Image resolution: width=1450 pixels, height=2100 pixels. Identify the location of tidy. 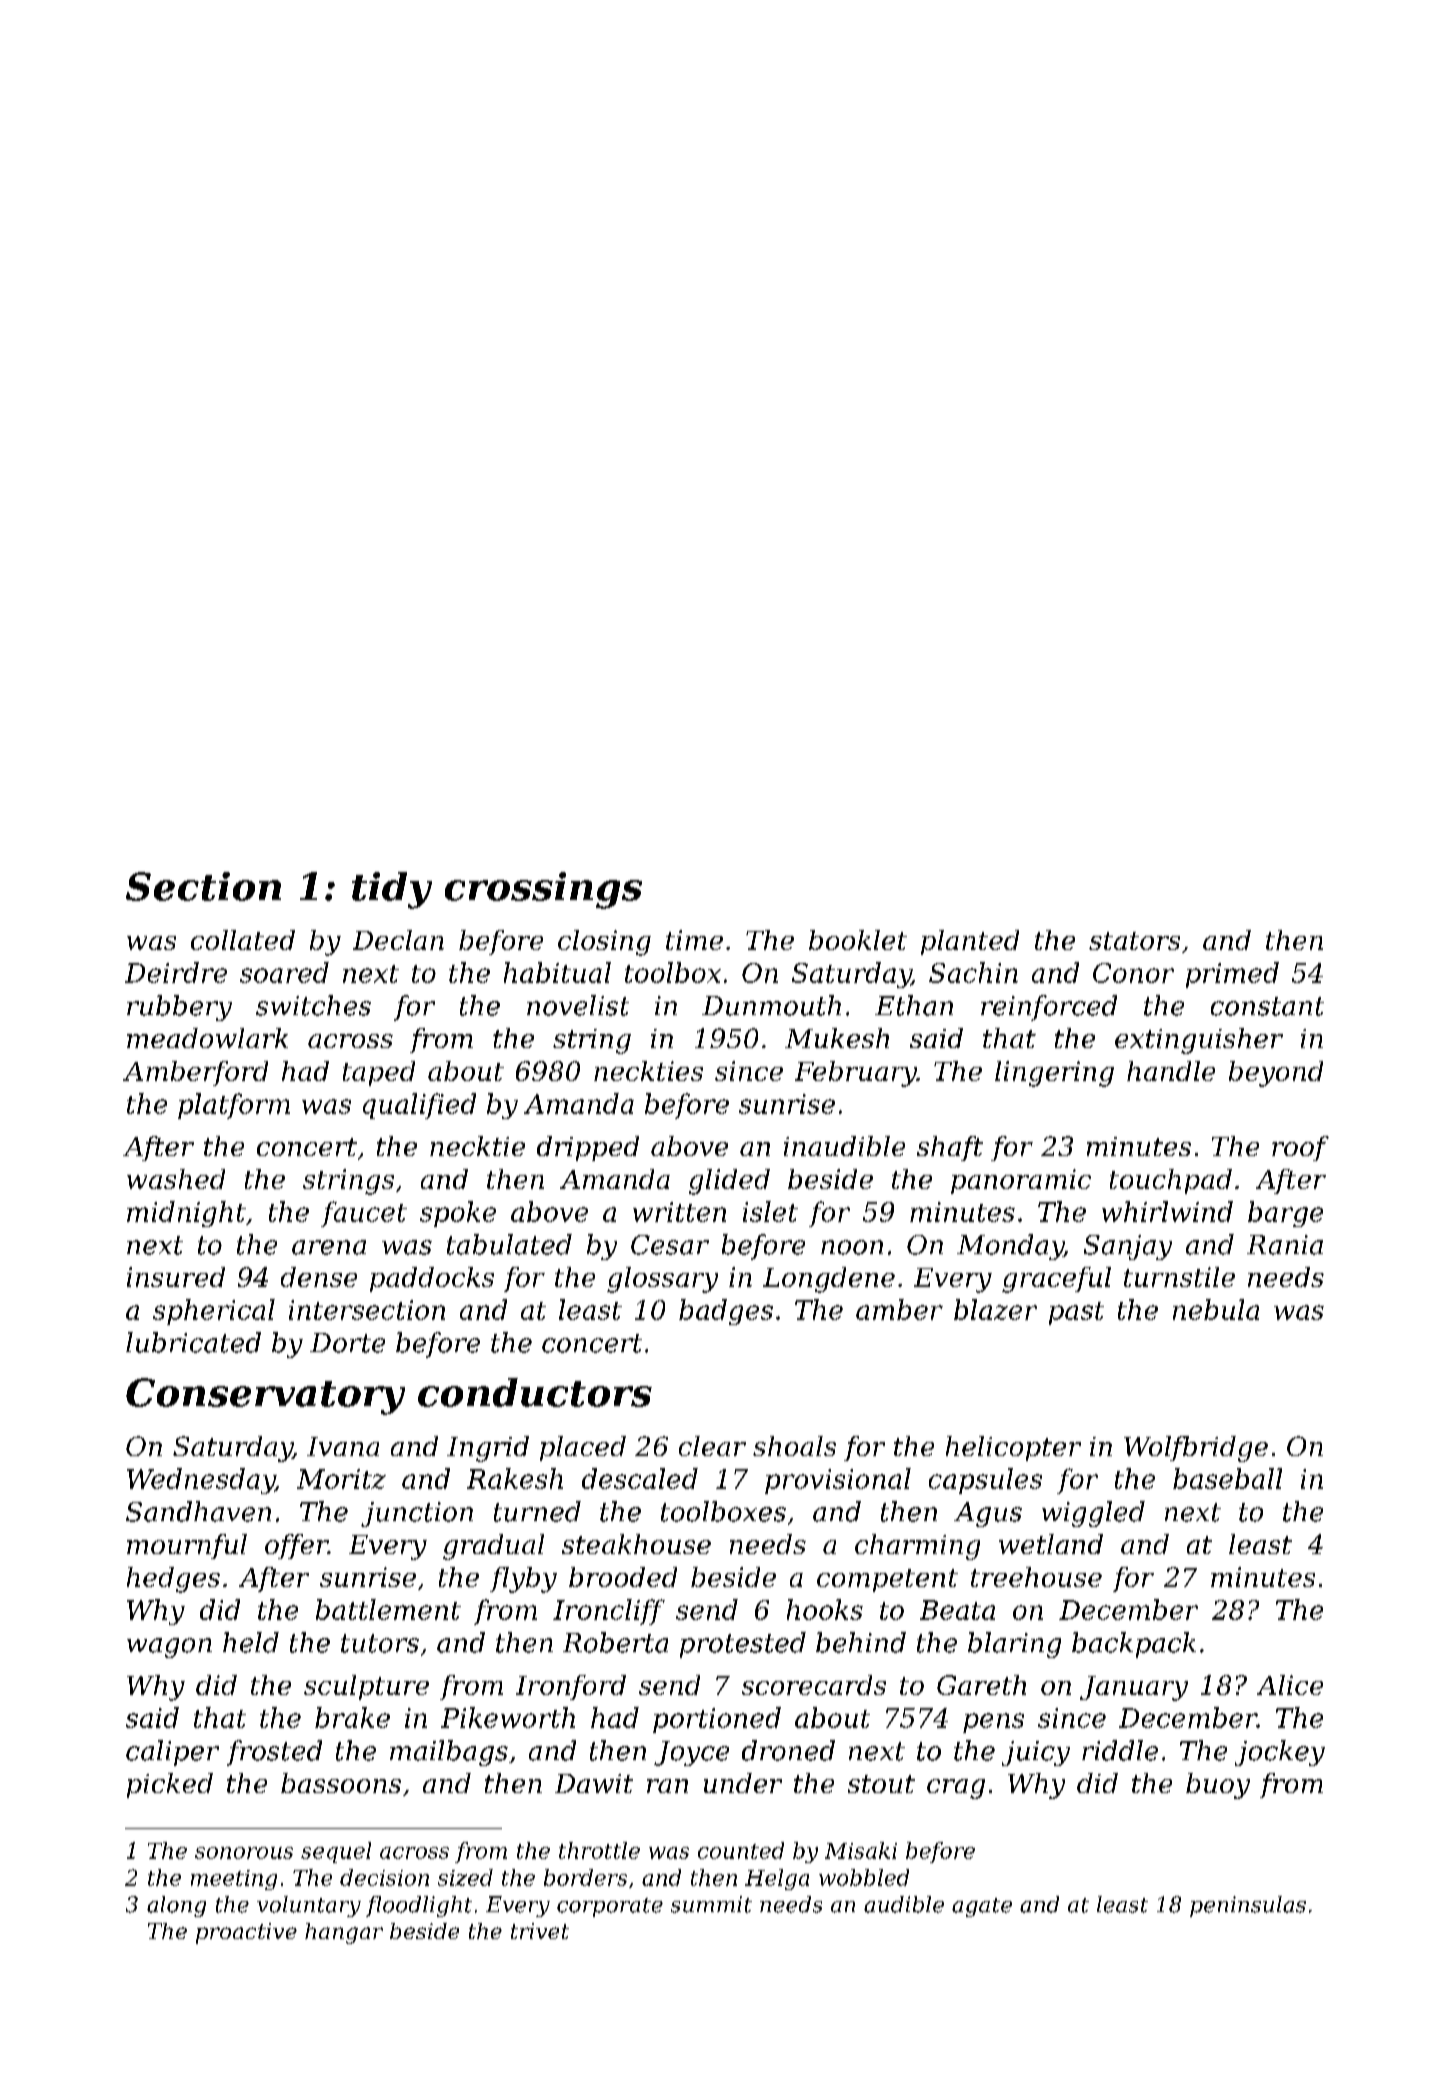
(392, 890).
